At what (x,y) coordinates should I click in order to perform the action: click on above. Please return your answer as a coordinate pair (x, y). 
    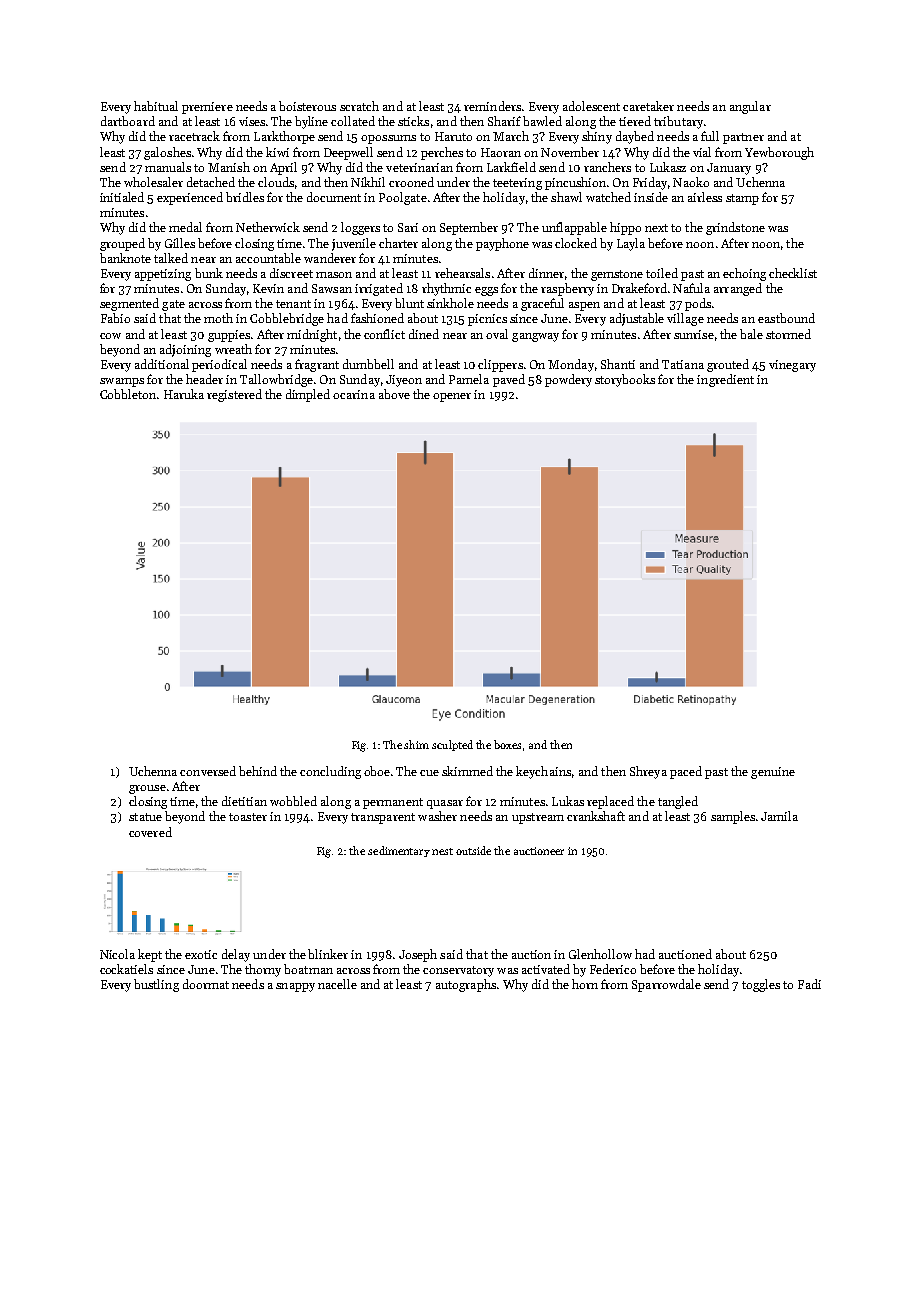
    Looking at the image, I should click on (394, 394).
